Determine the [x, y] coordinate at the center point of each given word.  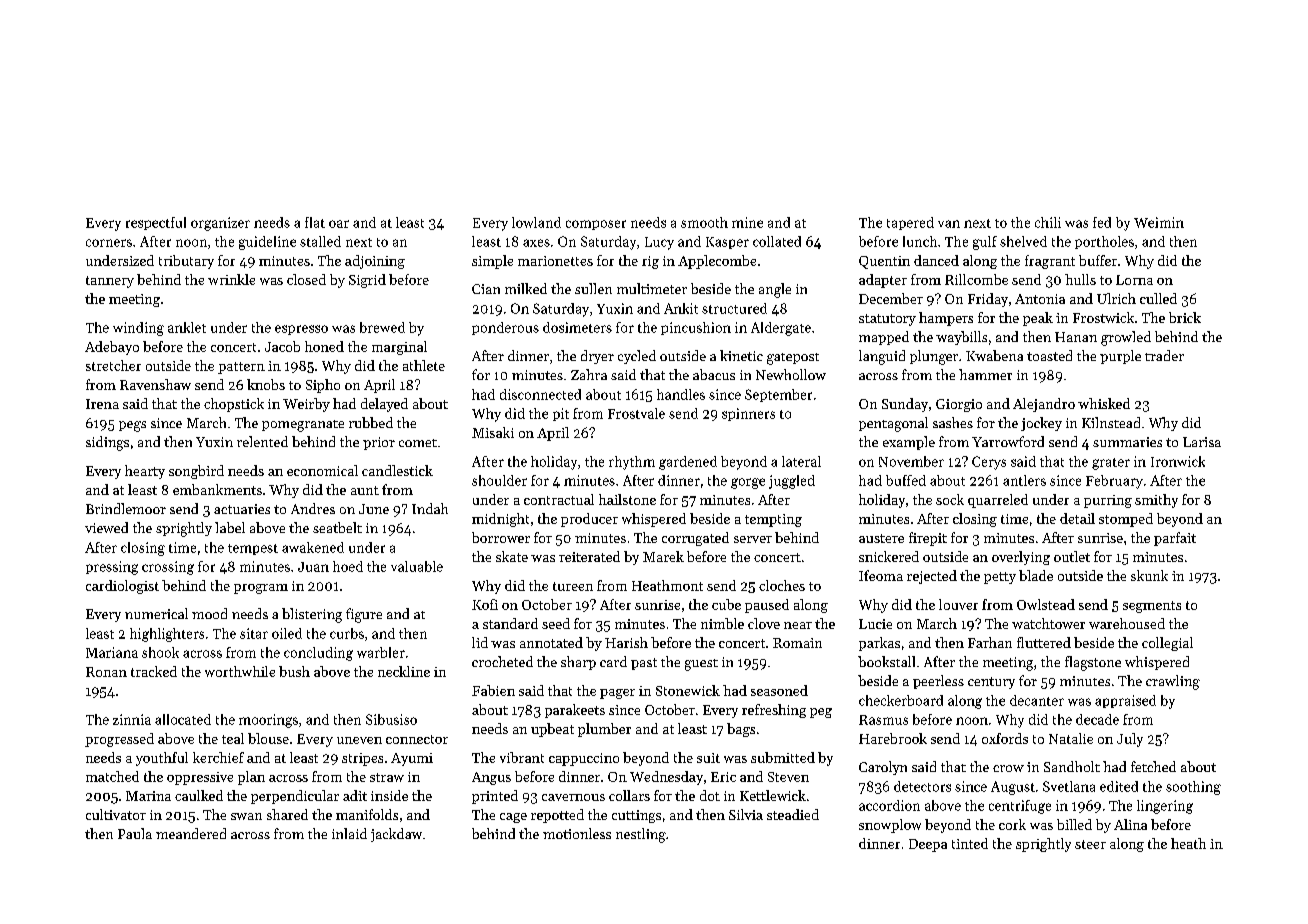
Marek [663, 556]
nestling [641, 835]
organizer [220, 224]
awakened [313, 547]
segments [1152, 607]
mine [747, 222]
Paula [135, 833]
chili [1048, 222]
